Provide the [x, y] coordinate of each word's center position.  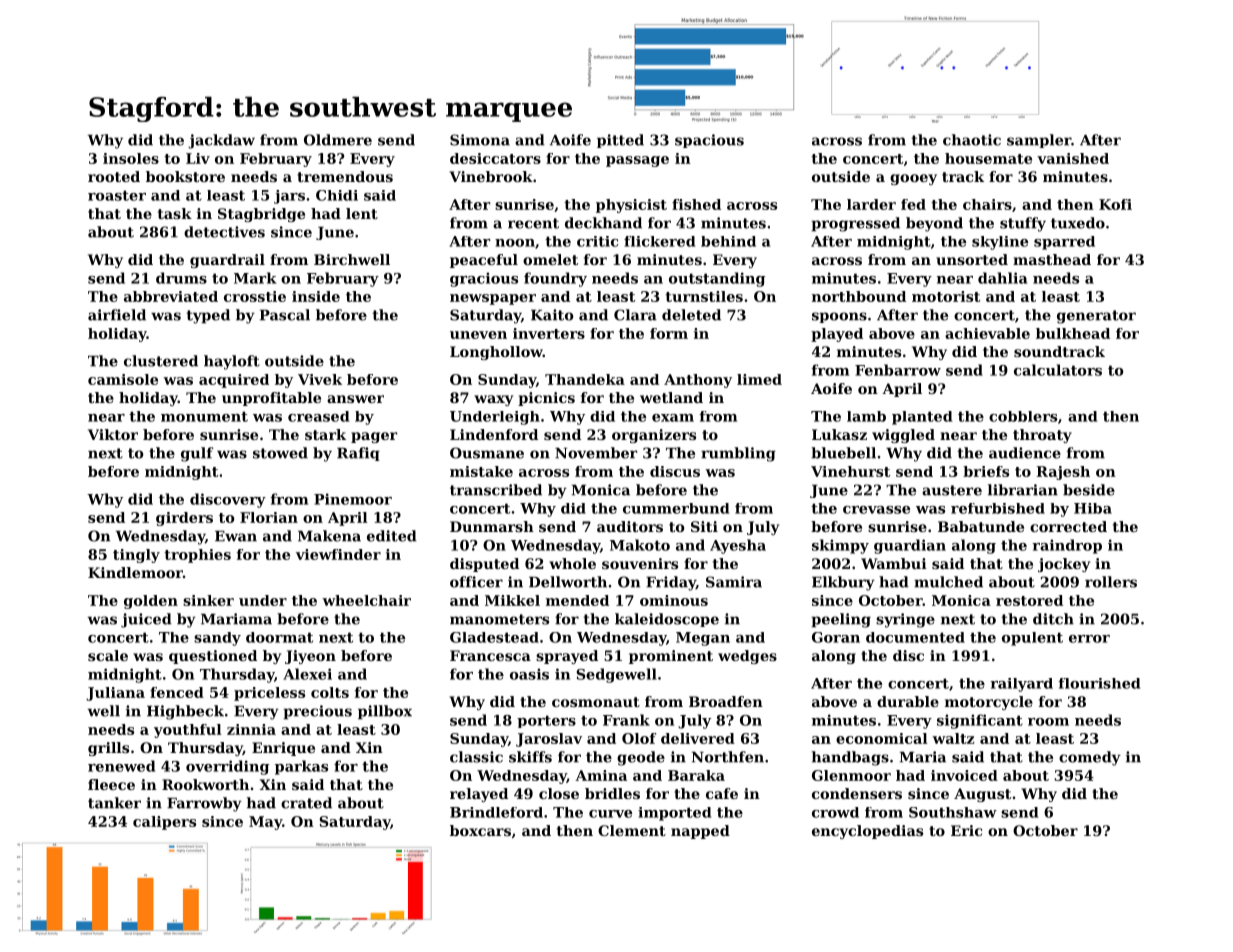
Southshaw [953, 812]
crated [306, 803]
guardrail [227, 261]
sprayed [567, 657]
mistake [481, 471]
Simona [480, 140]
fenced [177, 692]
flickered [659, 241]
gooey [913, 179]
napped [700, 832]
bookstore [185, 176]
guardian [910, 546]
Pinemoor [353, 499]
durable [908, 701]
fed [913, 204]
